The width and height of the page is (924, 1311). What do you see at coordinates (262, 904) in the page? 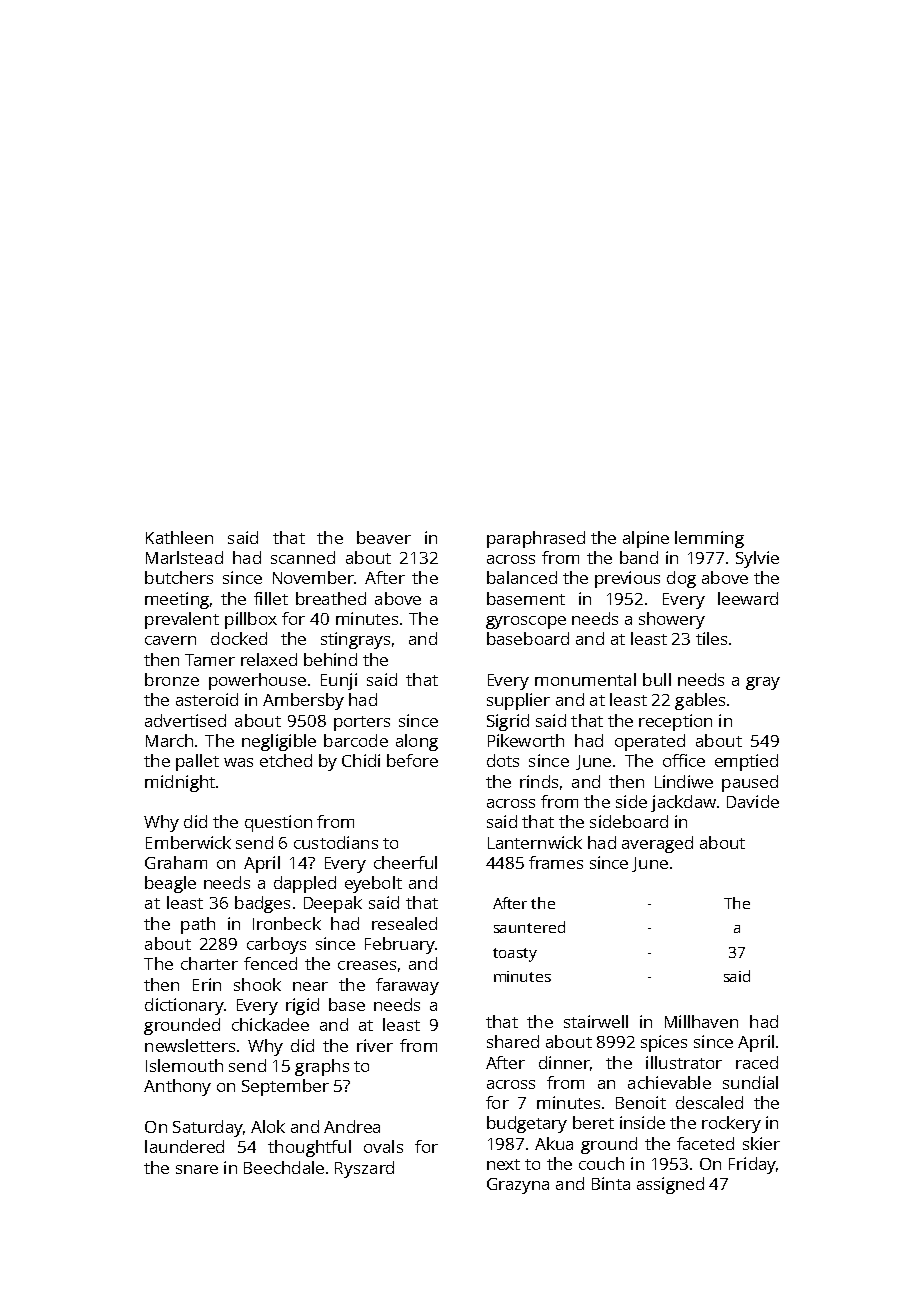
I see `badges` at bounding box center [262, 904].
